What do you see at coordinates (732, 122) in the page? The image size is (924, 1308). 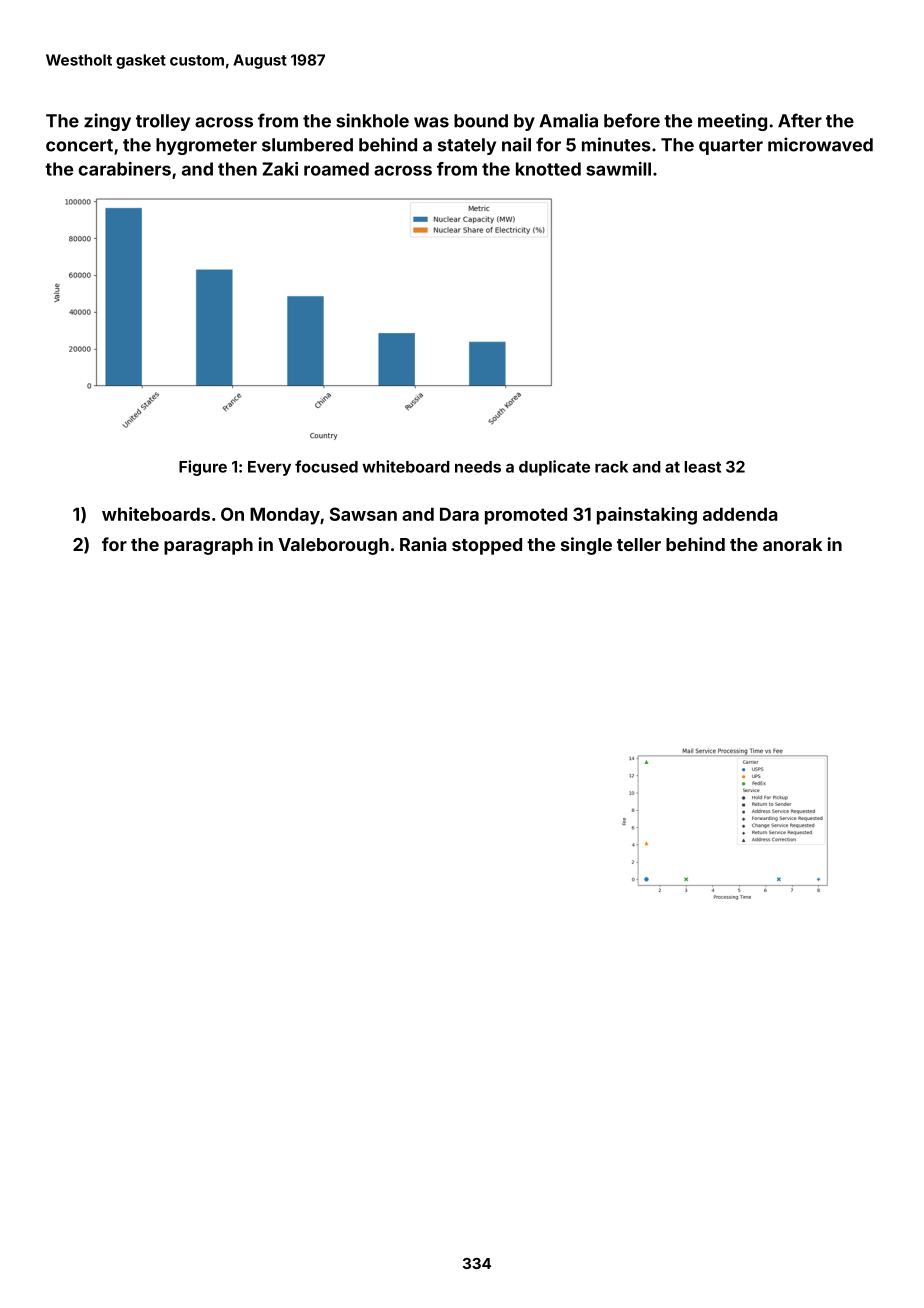 I see `meeting` at bounding box center [732, 122].
